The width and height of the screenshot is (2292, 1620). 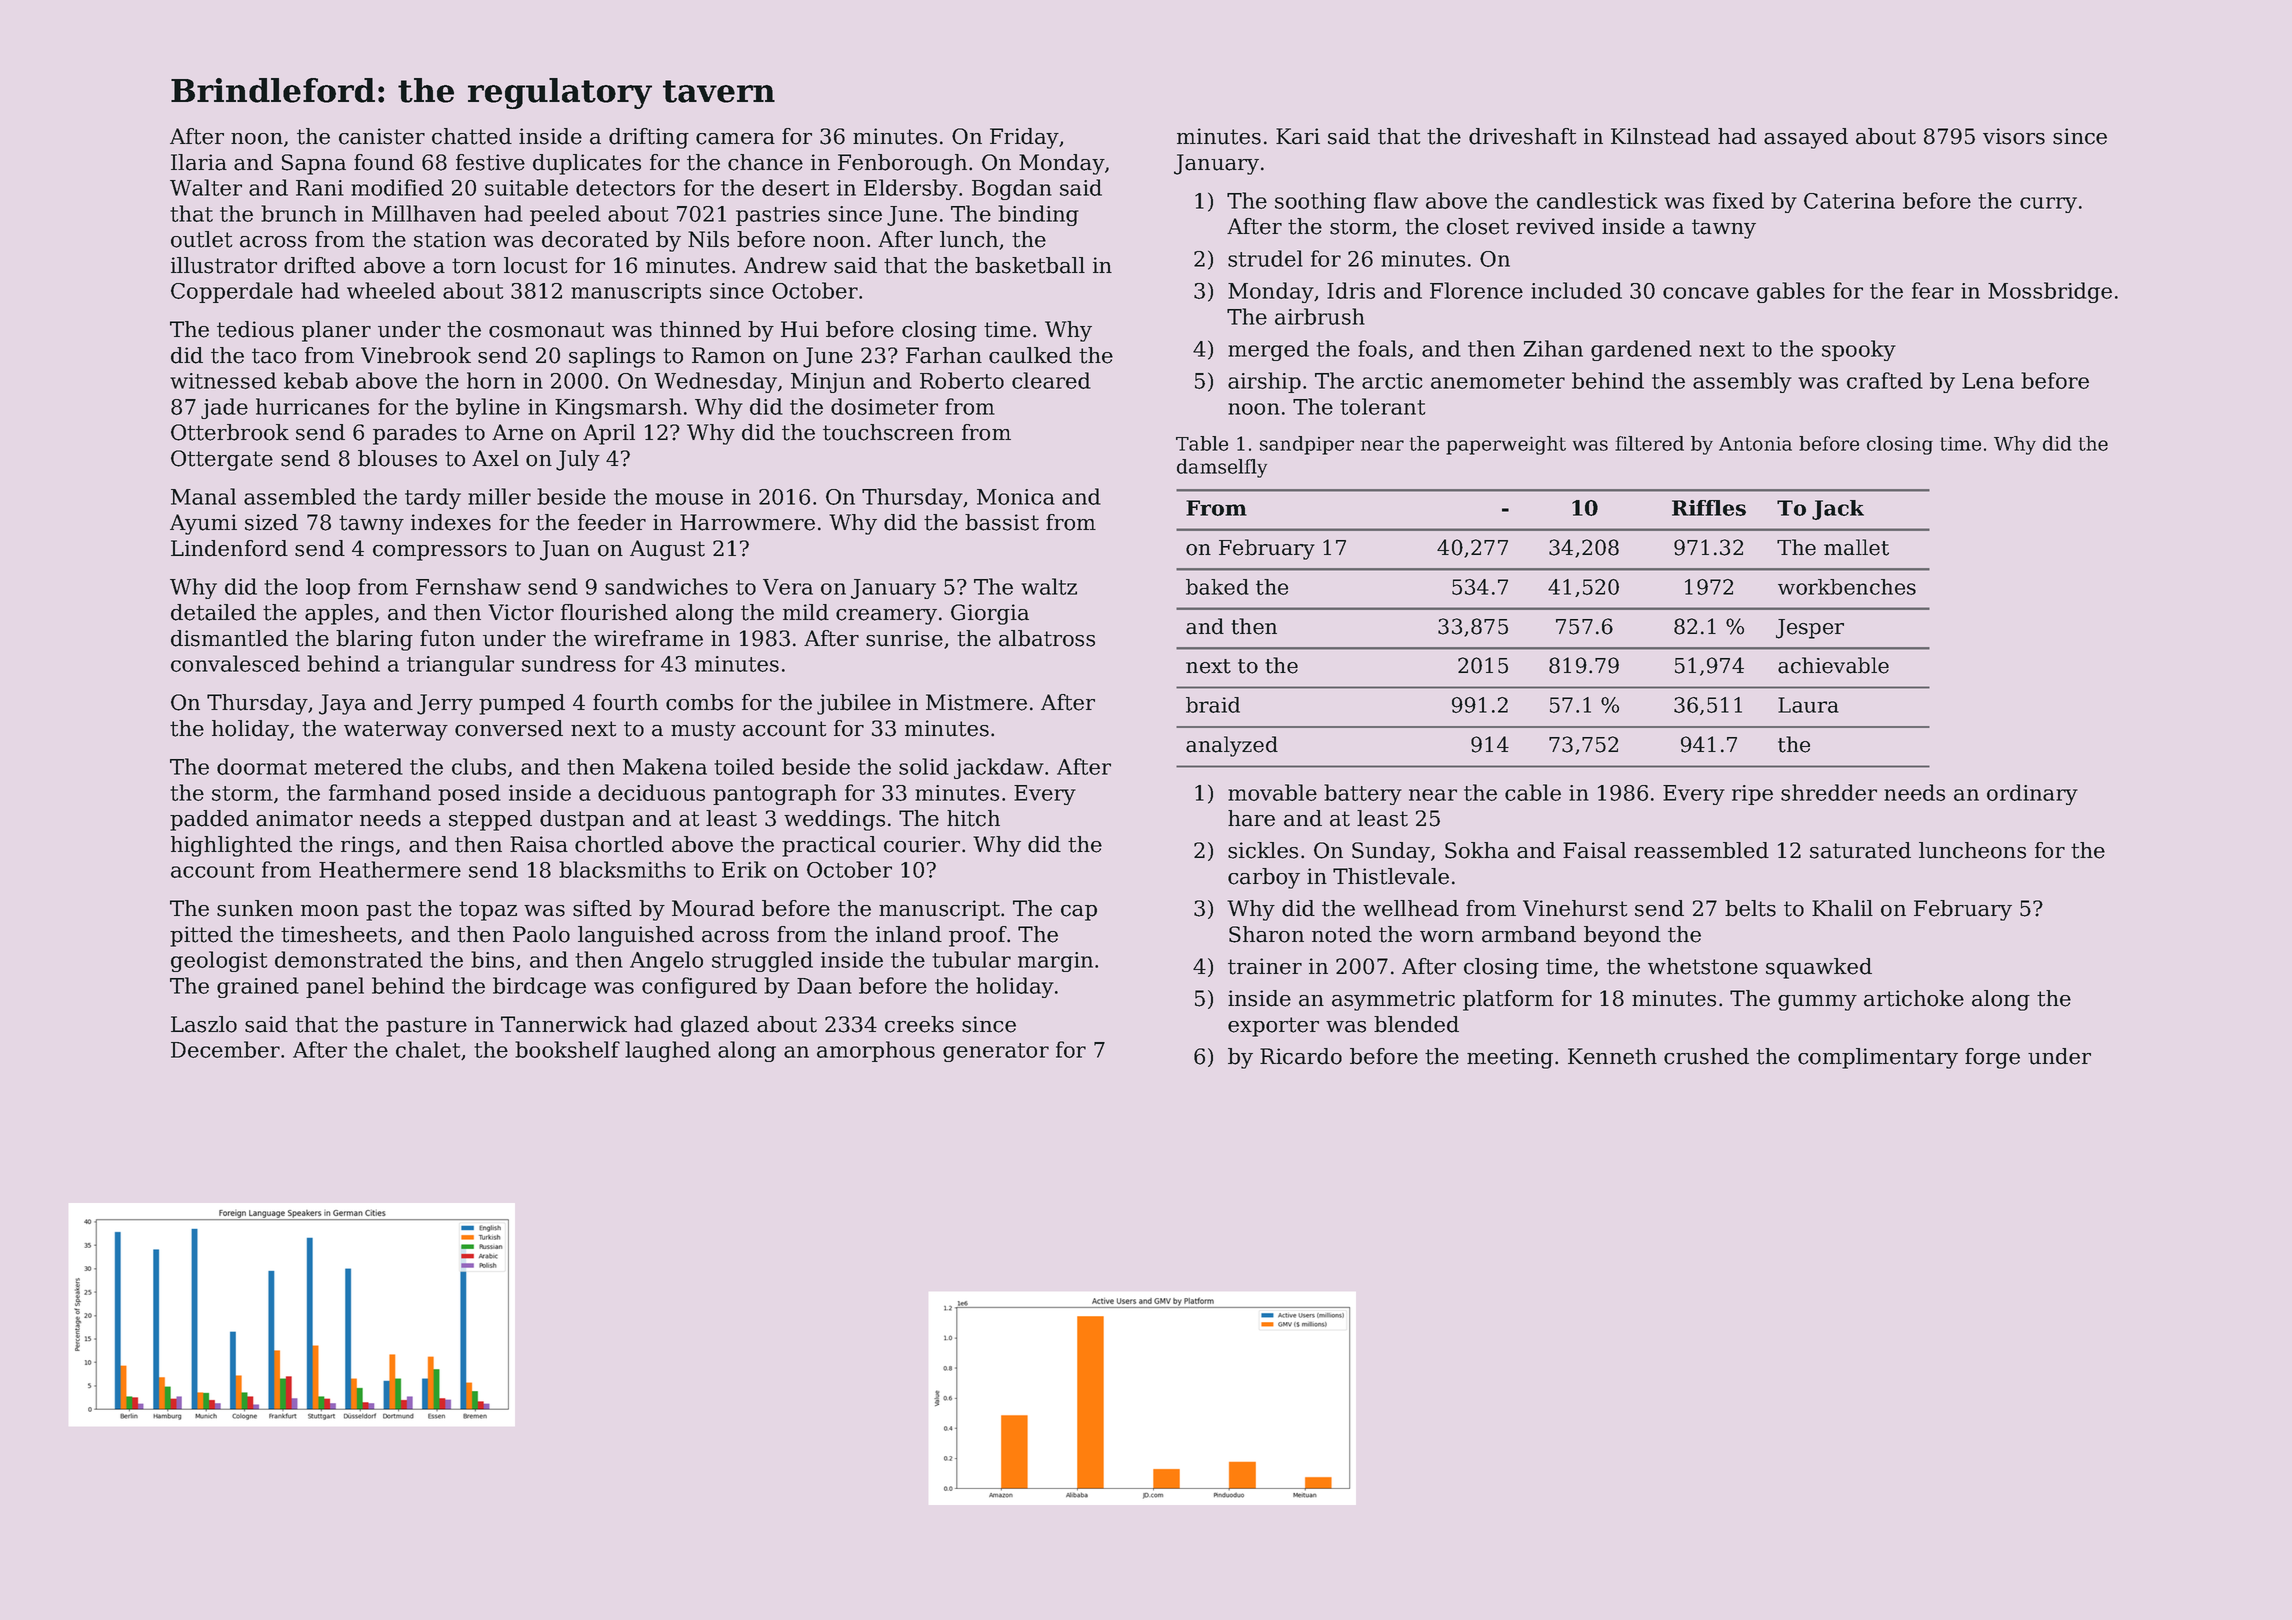 What do you see at coordinates (339, 614) in the screenshot?
I see `apples` at bounding box center [339, 614].
